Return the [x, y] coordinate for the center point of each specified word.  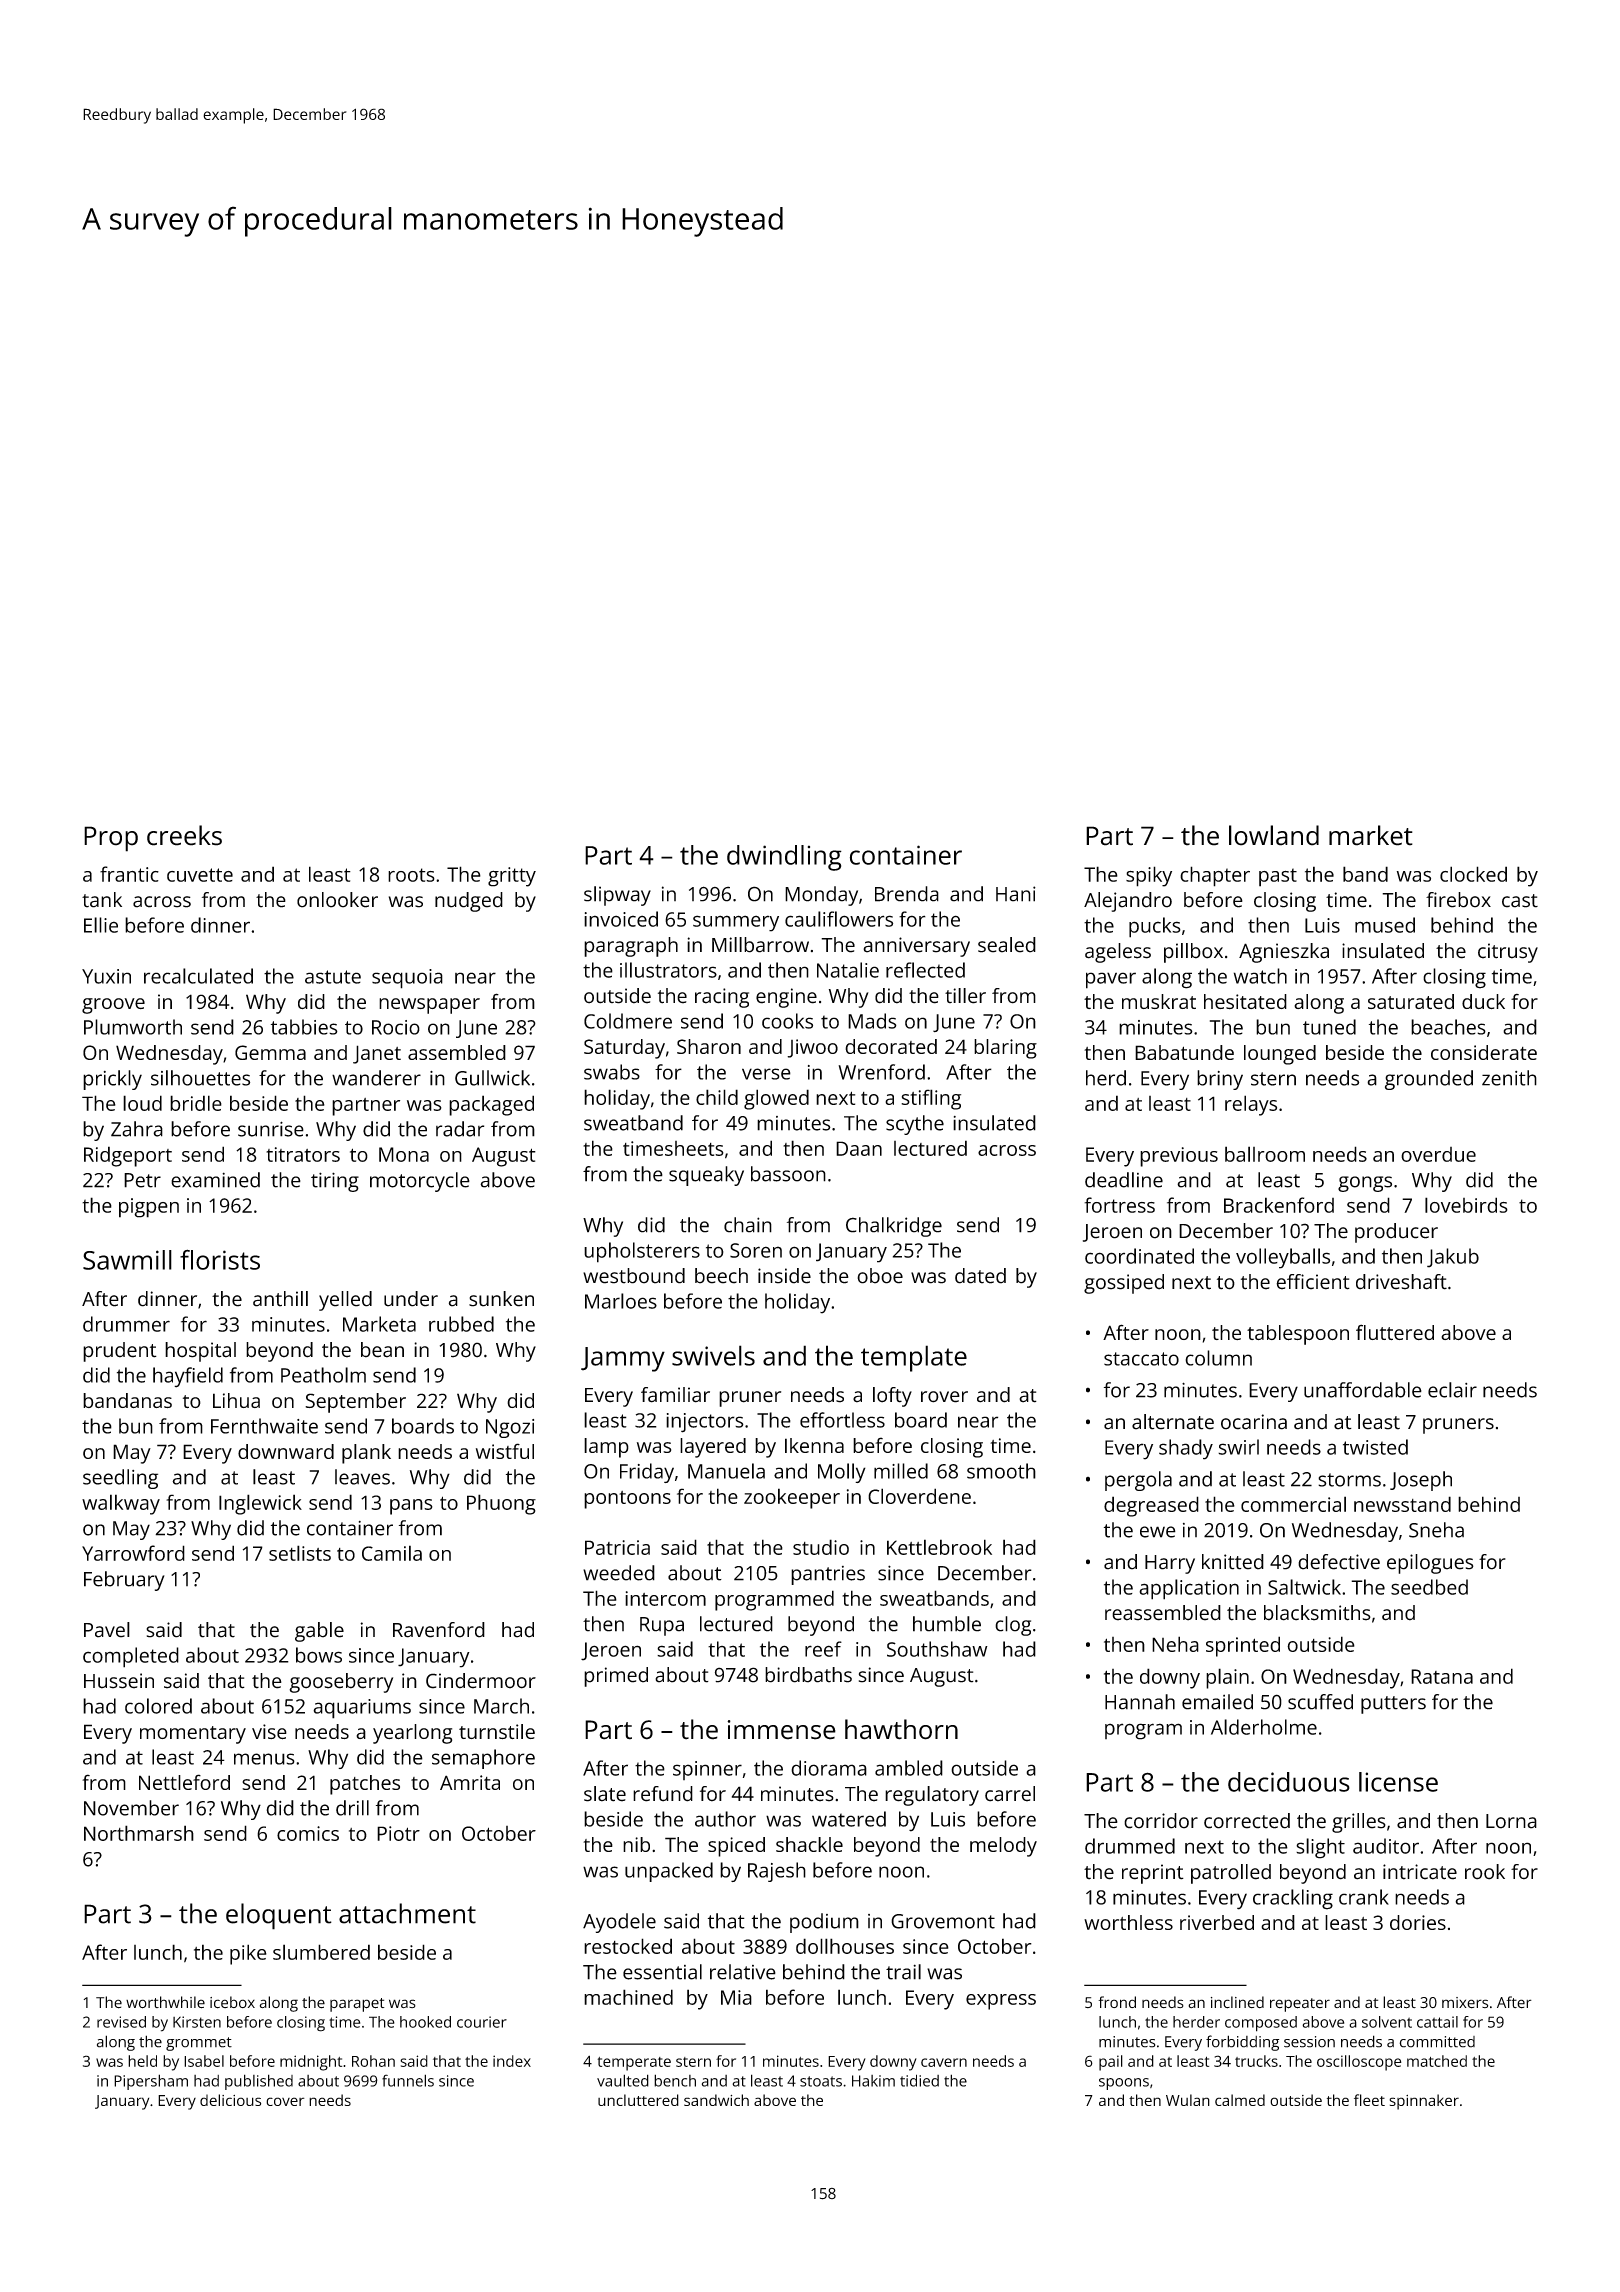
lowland [1274, 835]
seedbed [1429, 1587]
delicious [230, 2100]
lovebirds [1466, 1205]
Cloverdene [919, 1496]
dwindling [784, 858]
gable [319, 1632]
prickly [112, 1080]
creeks [184, 835]
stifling [931, 1099]
